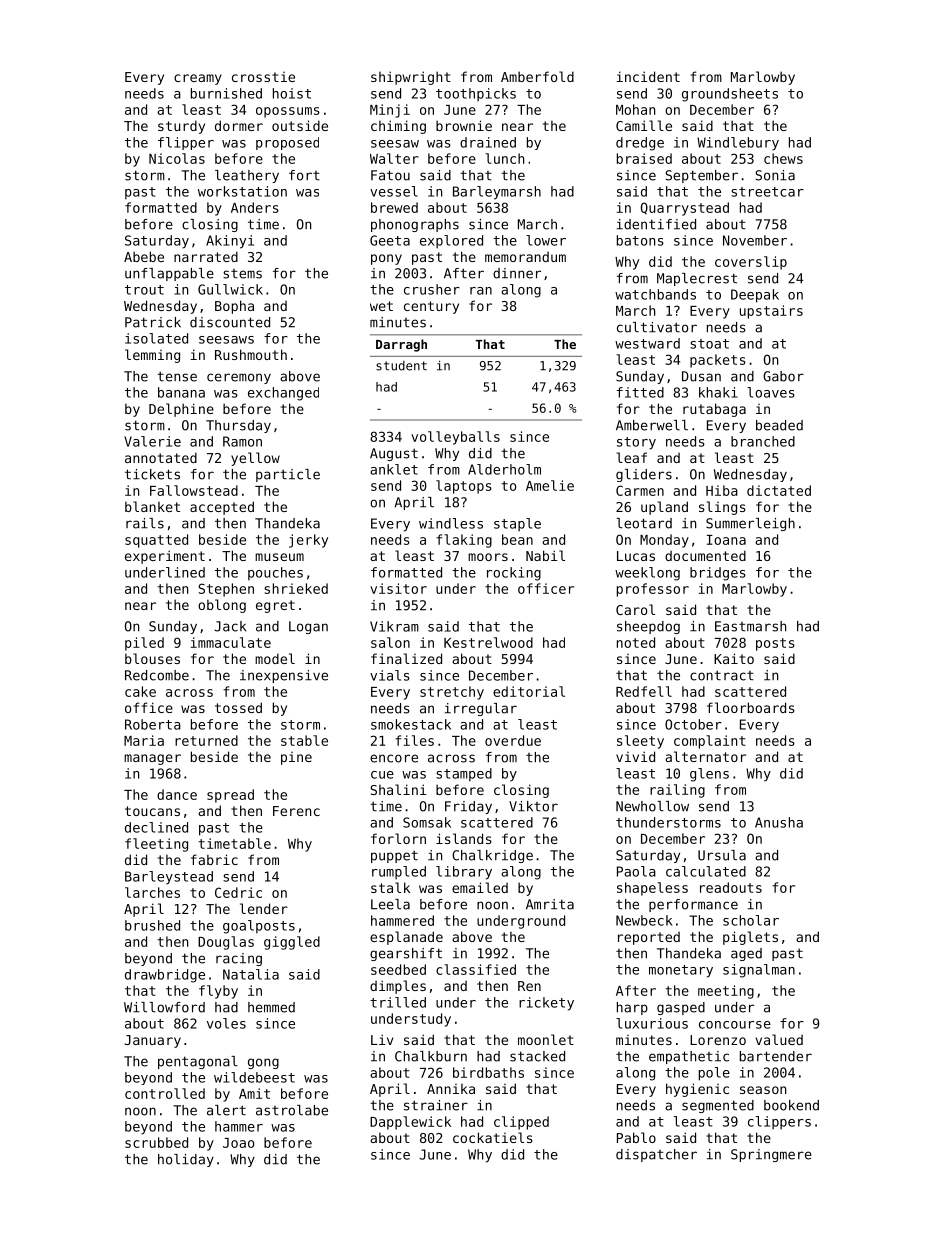  Describe the element at coordinates (238, 1143) in the screenshot. I see `Joao` at that location.
